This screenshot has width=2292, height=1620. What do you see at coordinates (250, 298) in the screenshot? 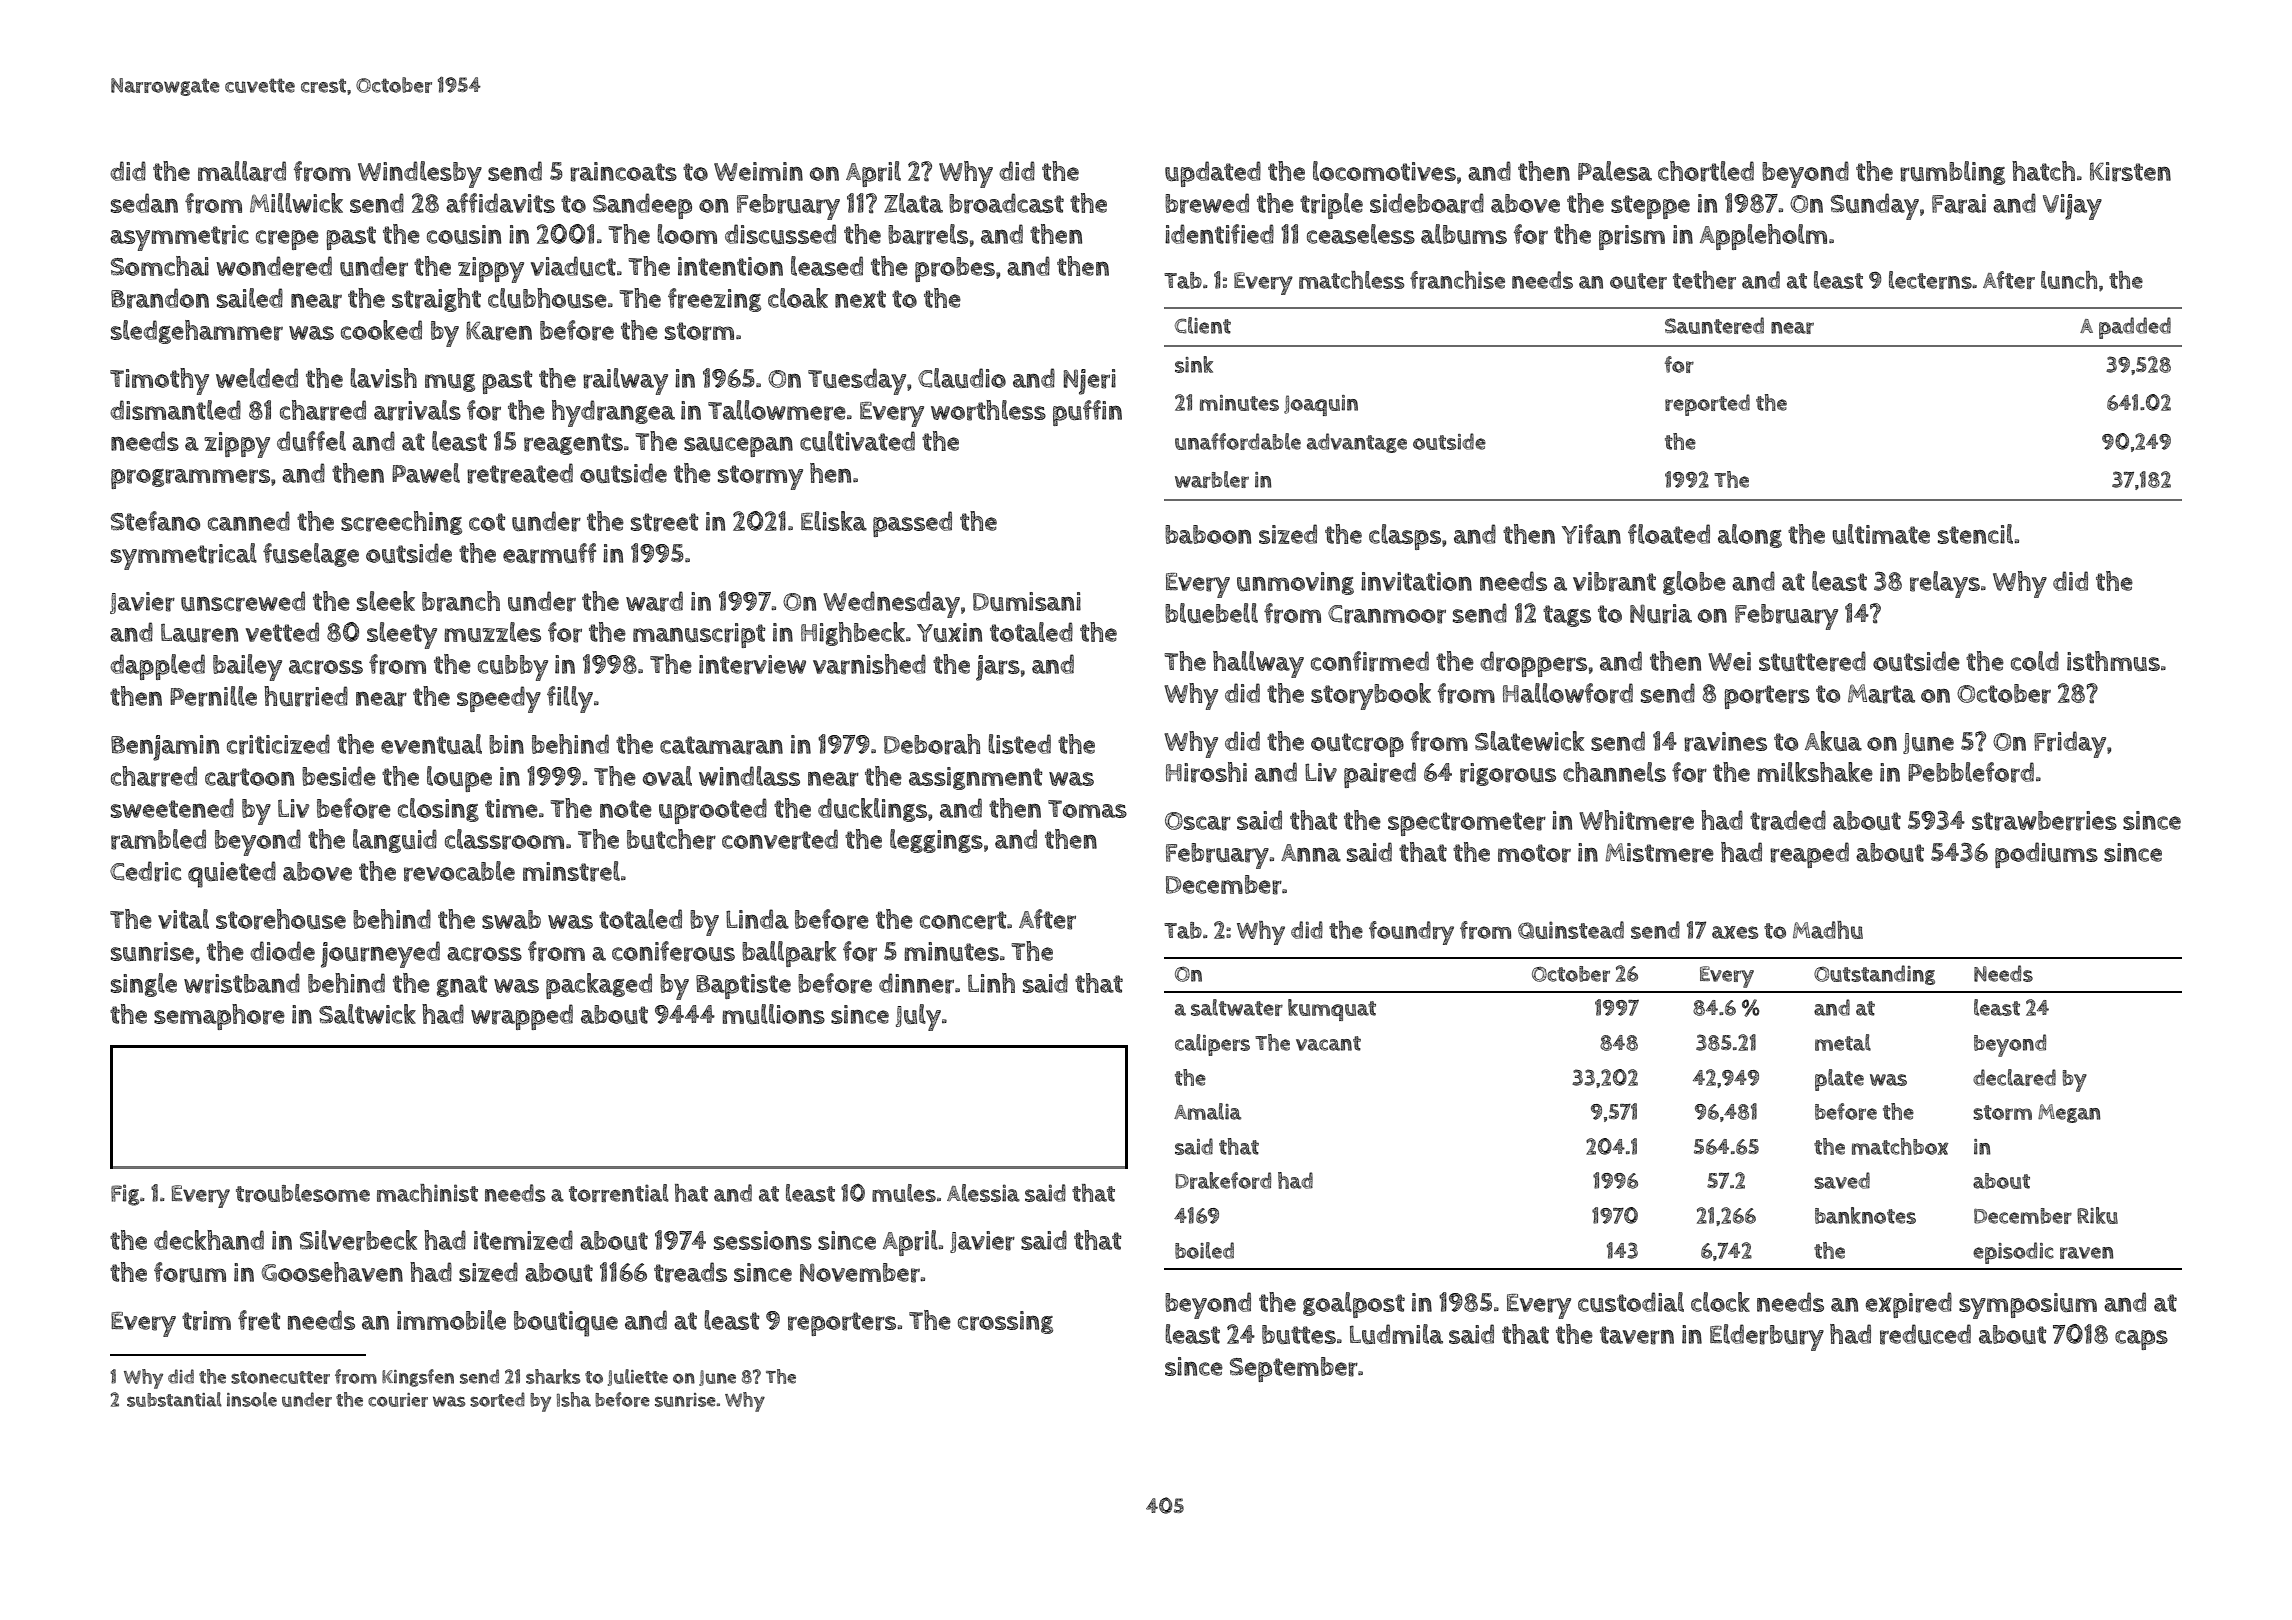
I see `sailed` at bounding box center [250, 298].
